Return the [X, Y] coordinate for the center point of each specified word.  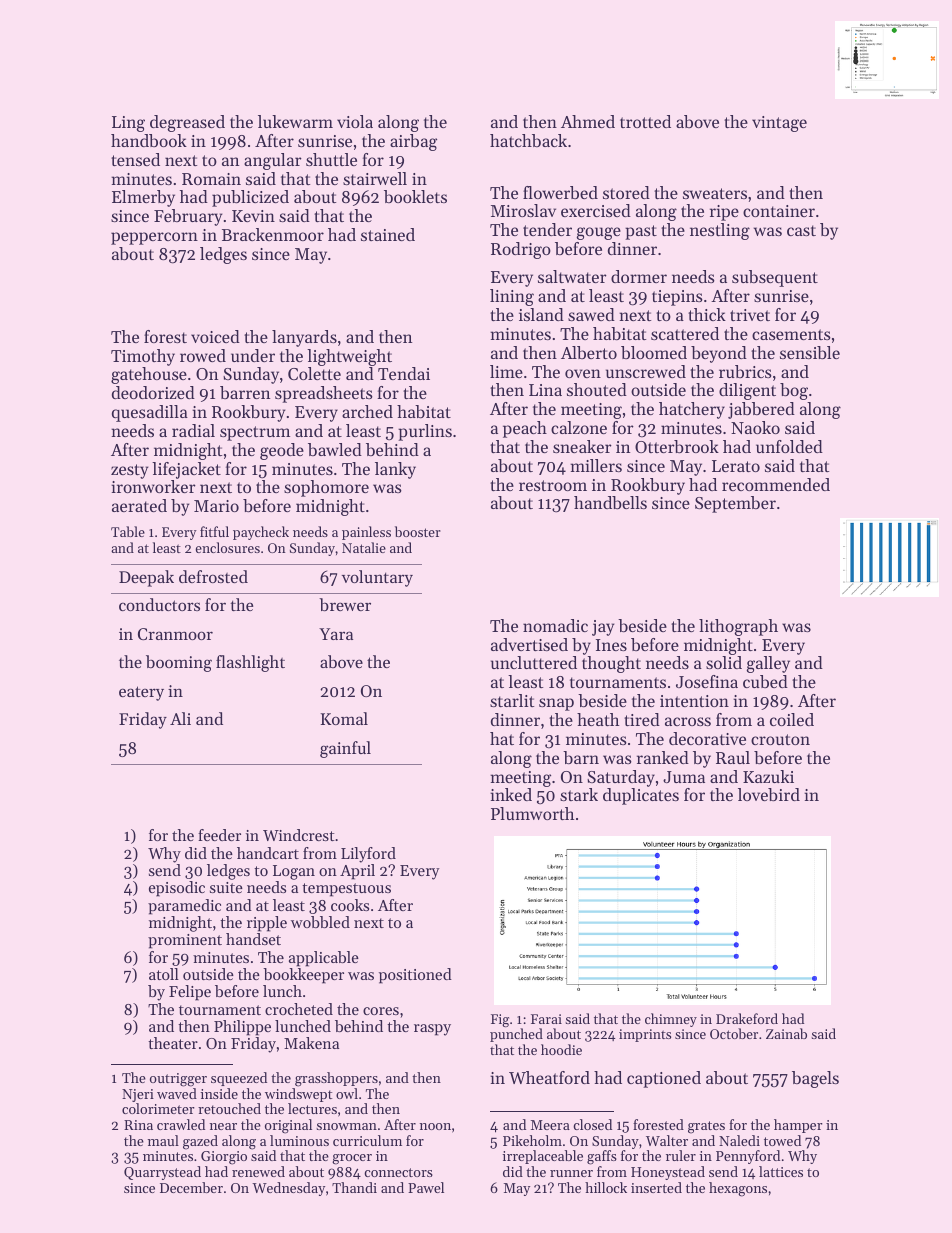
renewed [258, 1171]
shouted [597, 389]
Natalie [364, 547]
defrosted [213, 576]
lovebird [769, 794]
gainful [345, 749]
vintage [779, 124]
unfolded [789, 446]
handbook [149, 140]
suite [226, 887]
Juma [684, 777]
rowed [203, 355]
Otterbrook [677, 446]
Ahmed [588, 121]
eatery [141, 693]
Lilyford [368, 855]
